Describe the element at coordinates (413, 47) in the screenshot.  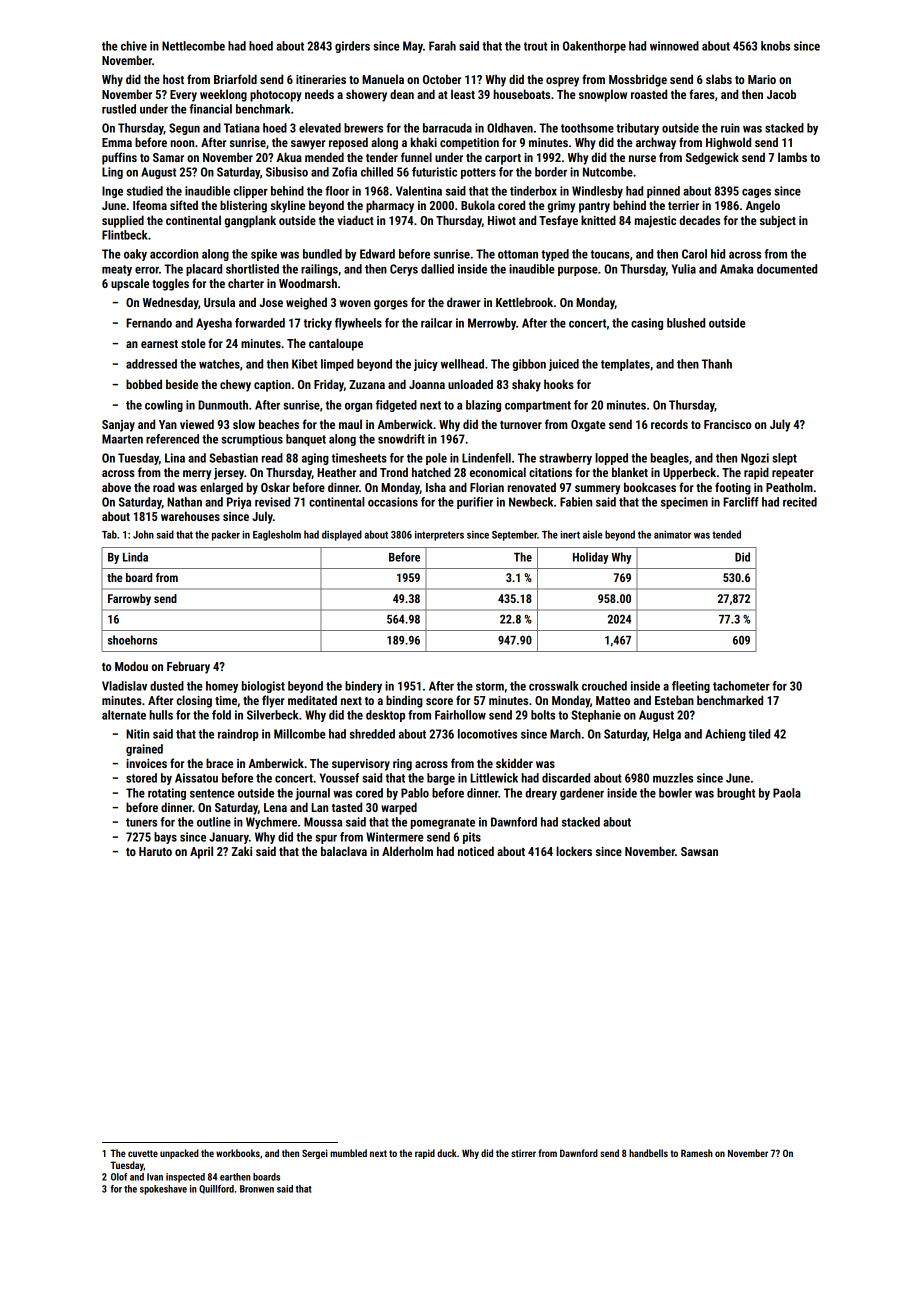
I see `May` at that location.
